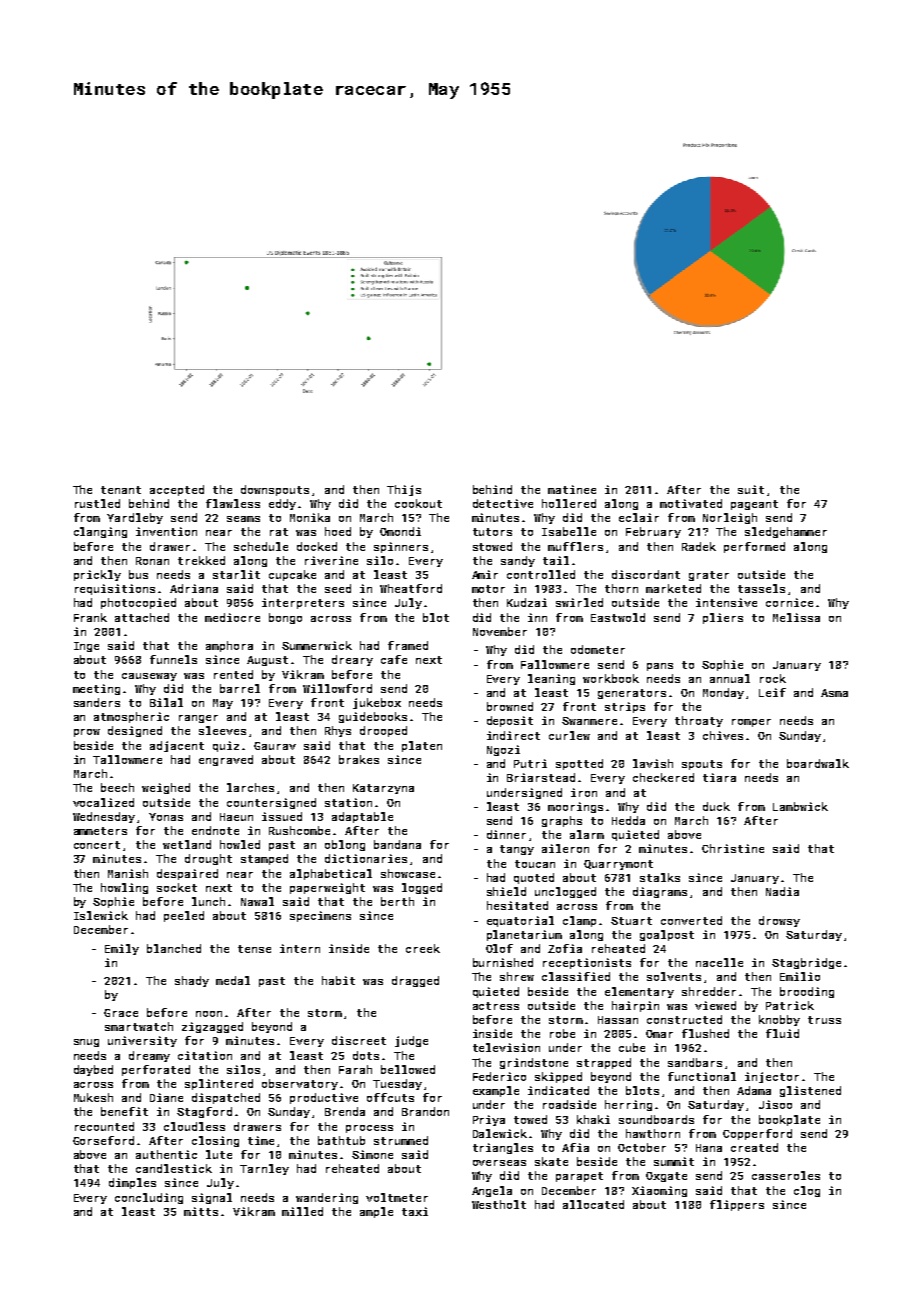  What do you see at coordinates (100, 532) in the screenshot?
I see `clanging` at bounding box center [100, 532].
